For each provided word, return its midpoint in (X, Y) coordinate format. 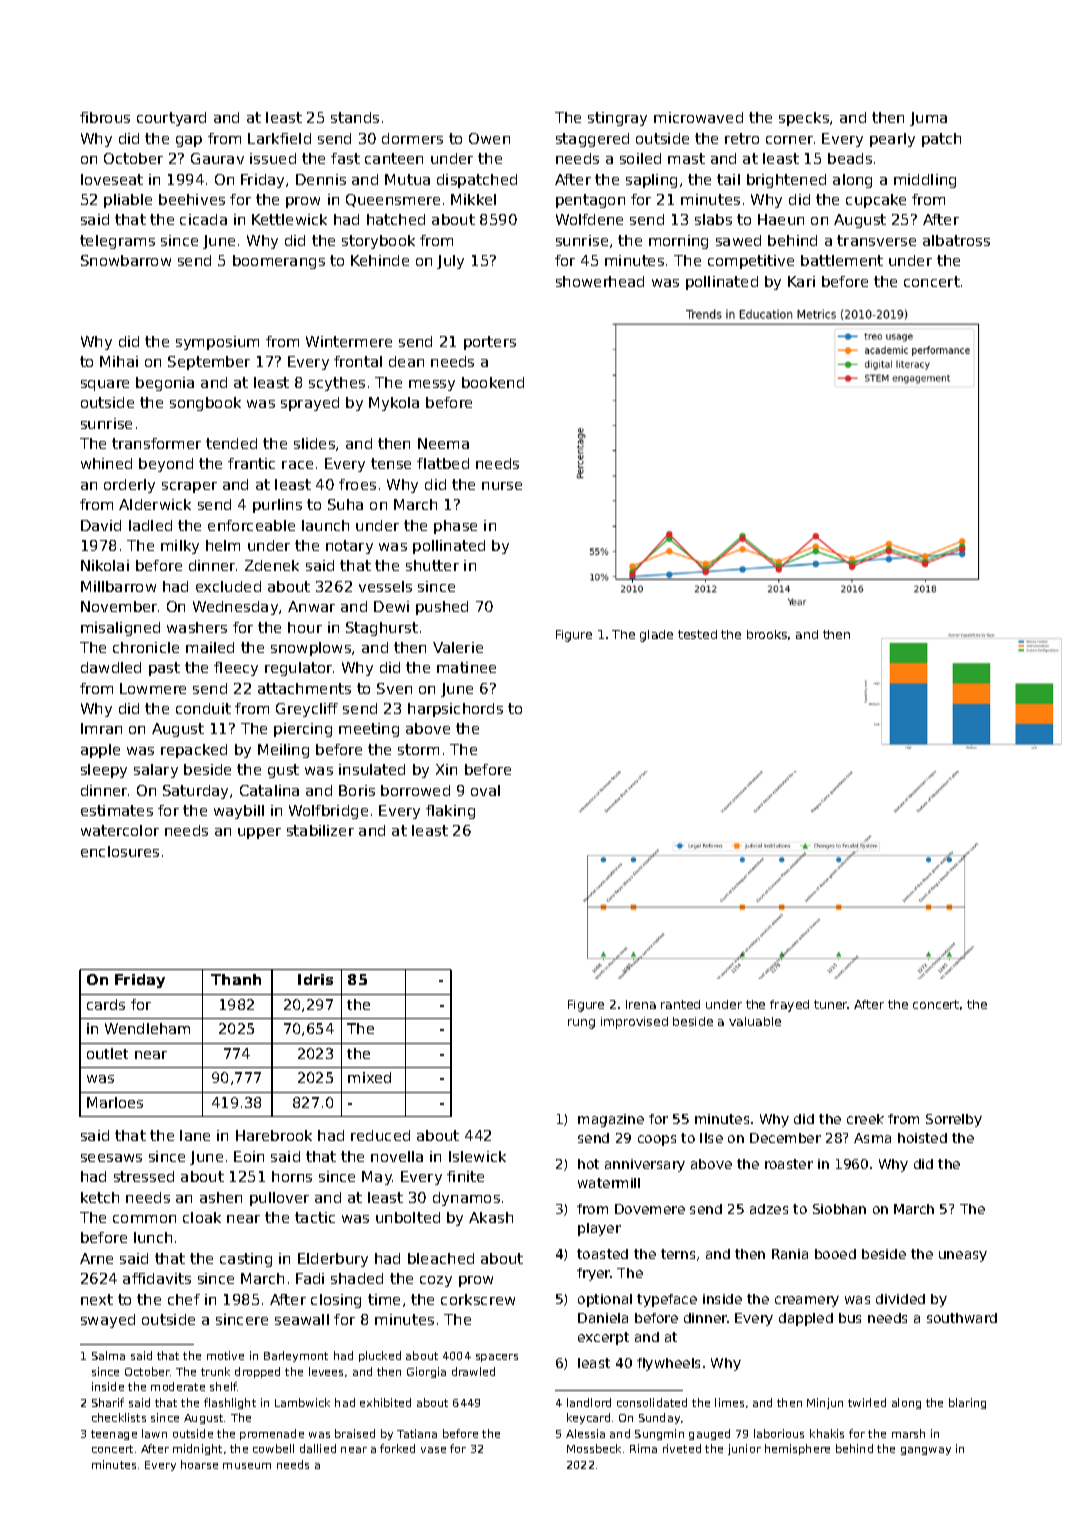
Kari (801, 281)
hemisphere (797, 1449)
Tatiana (417, 1433)
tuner (831, 1004)
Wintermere (349, 341)
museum (247, 1466)
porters (490, 343)
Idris (315, 979)
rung (581, 1024)
